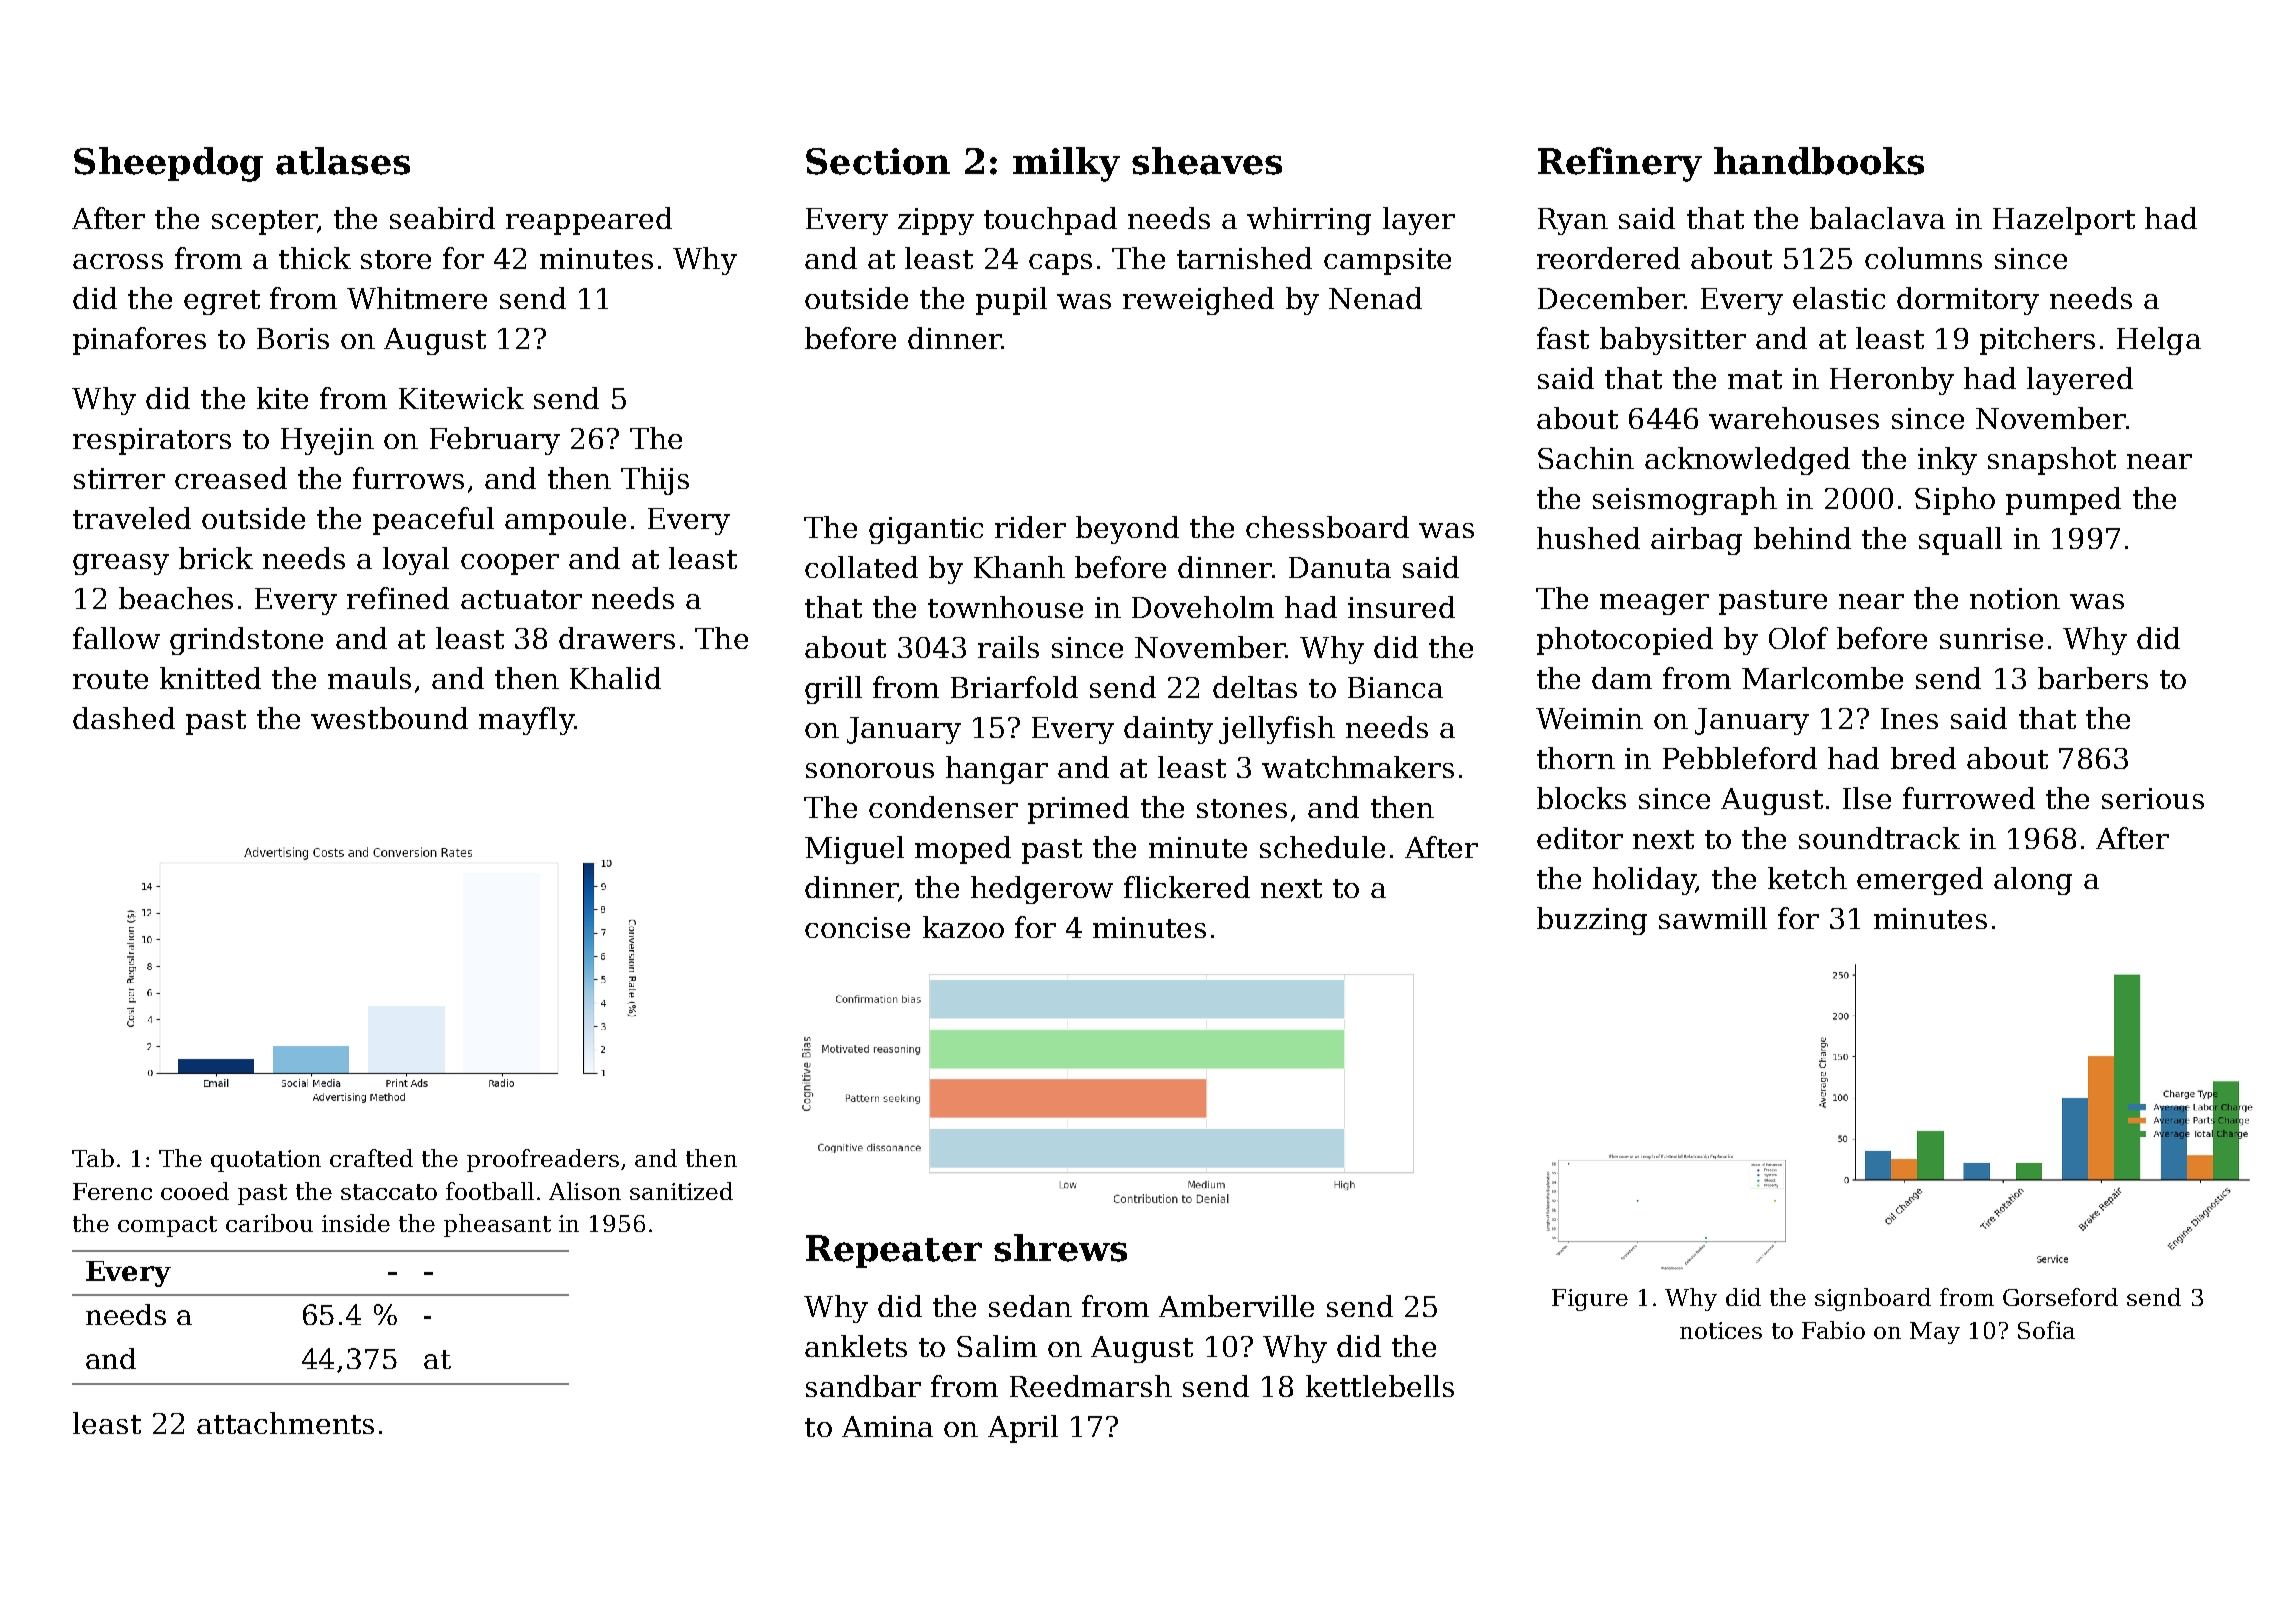 This screenshot has height=1620, width=2292. I want to click on Amberville, so click(1236, 1306).
